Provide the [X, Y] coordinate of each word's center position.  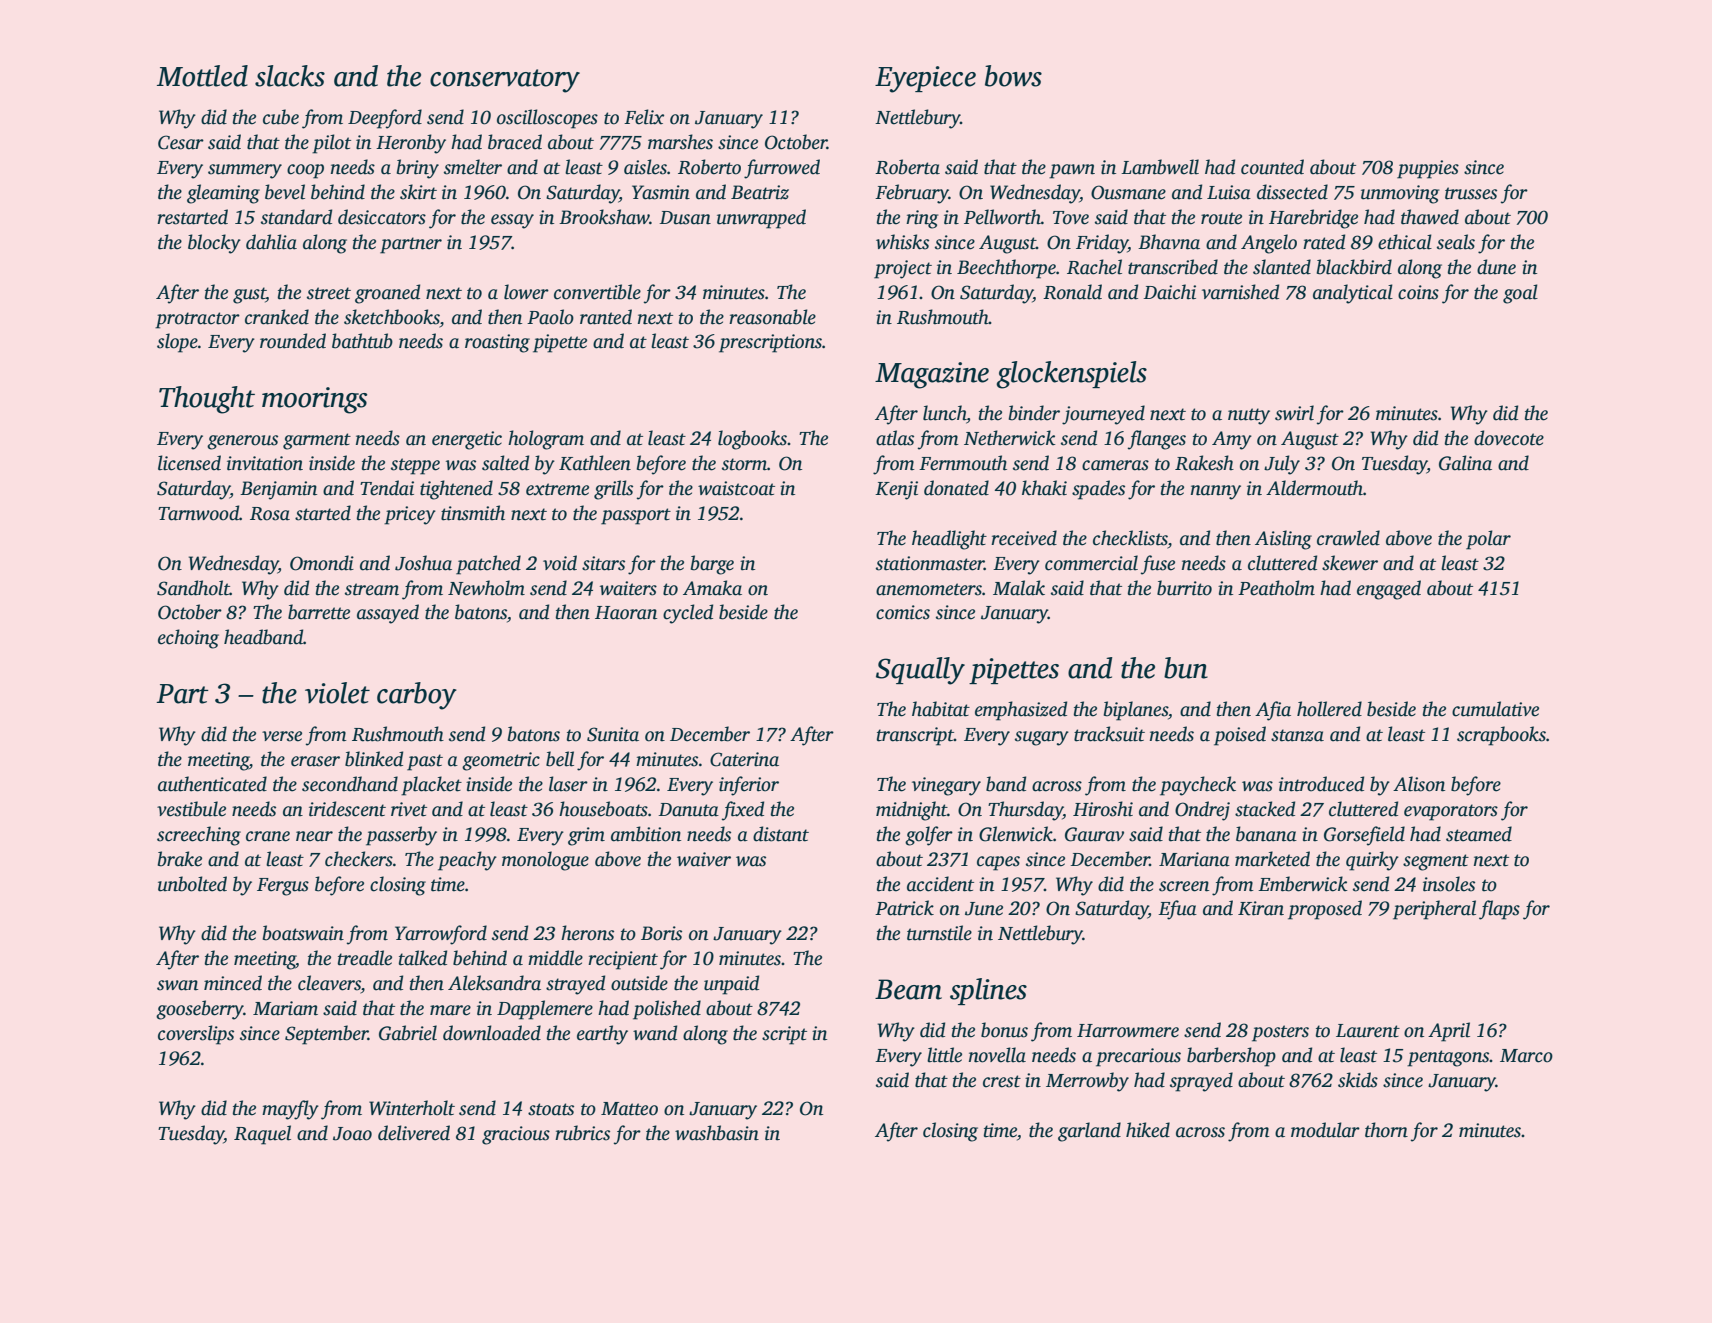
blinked [374, 759]
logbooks [753, 440]
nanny [1216, 492]
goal [1520, 294]
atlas [895, 438]
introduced [1321, 784]
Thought [207, 400]
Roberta [907, 167]
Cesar [181, 142]
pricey [410, 515]
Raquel [262, 1135]
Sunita [613, 734]
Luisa [1229, 192]
